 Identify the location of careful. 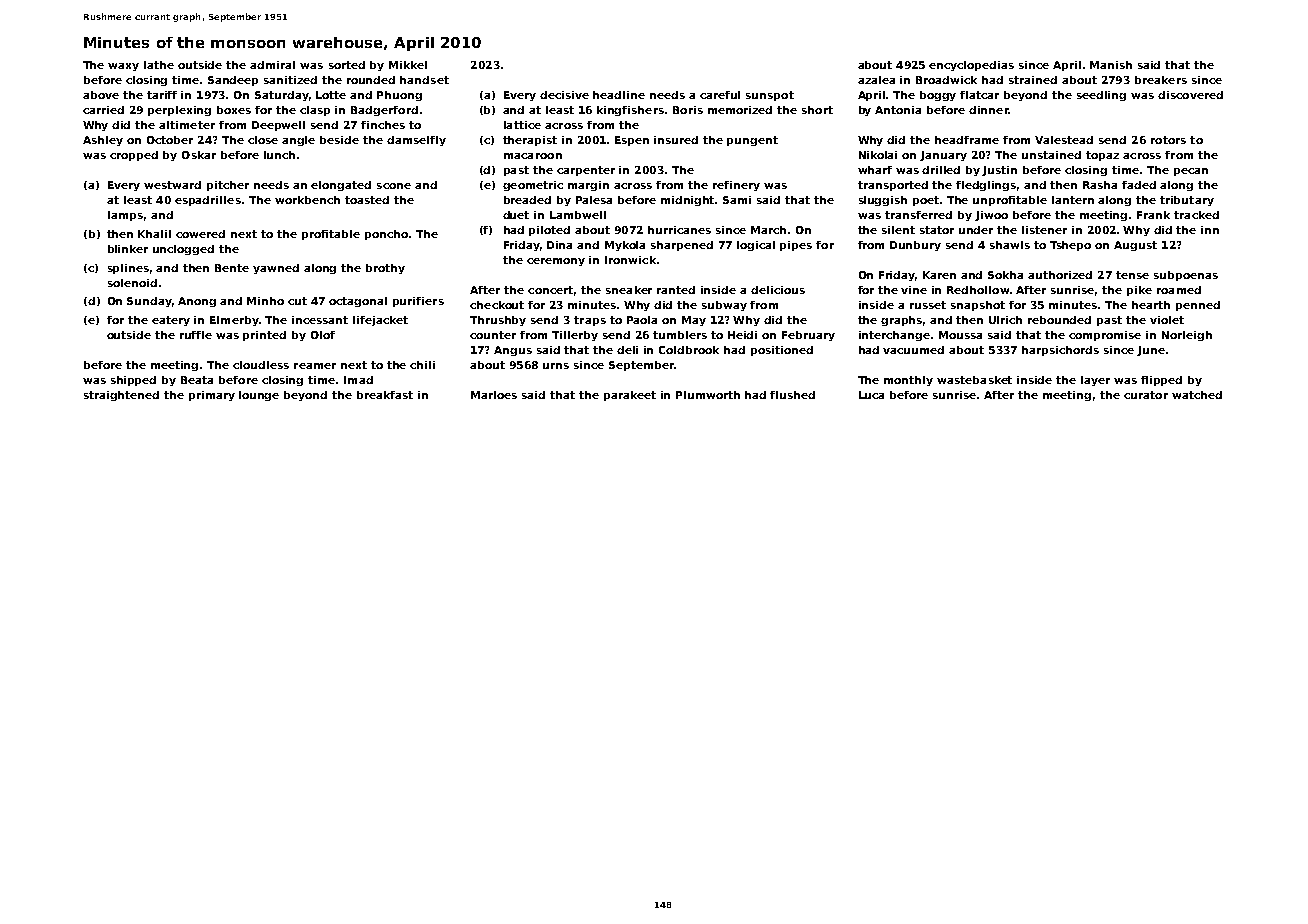
(720, 95).
